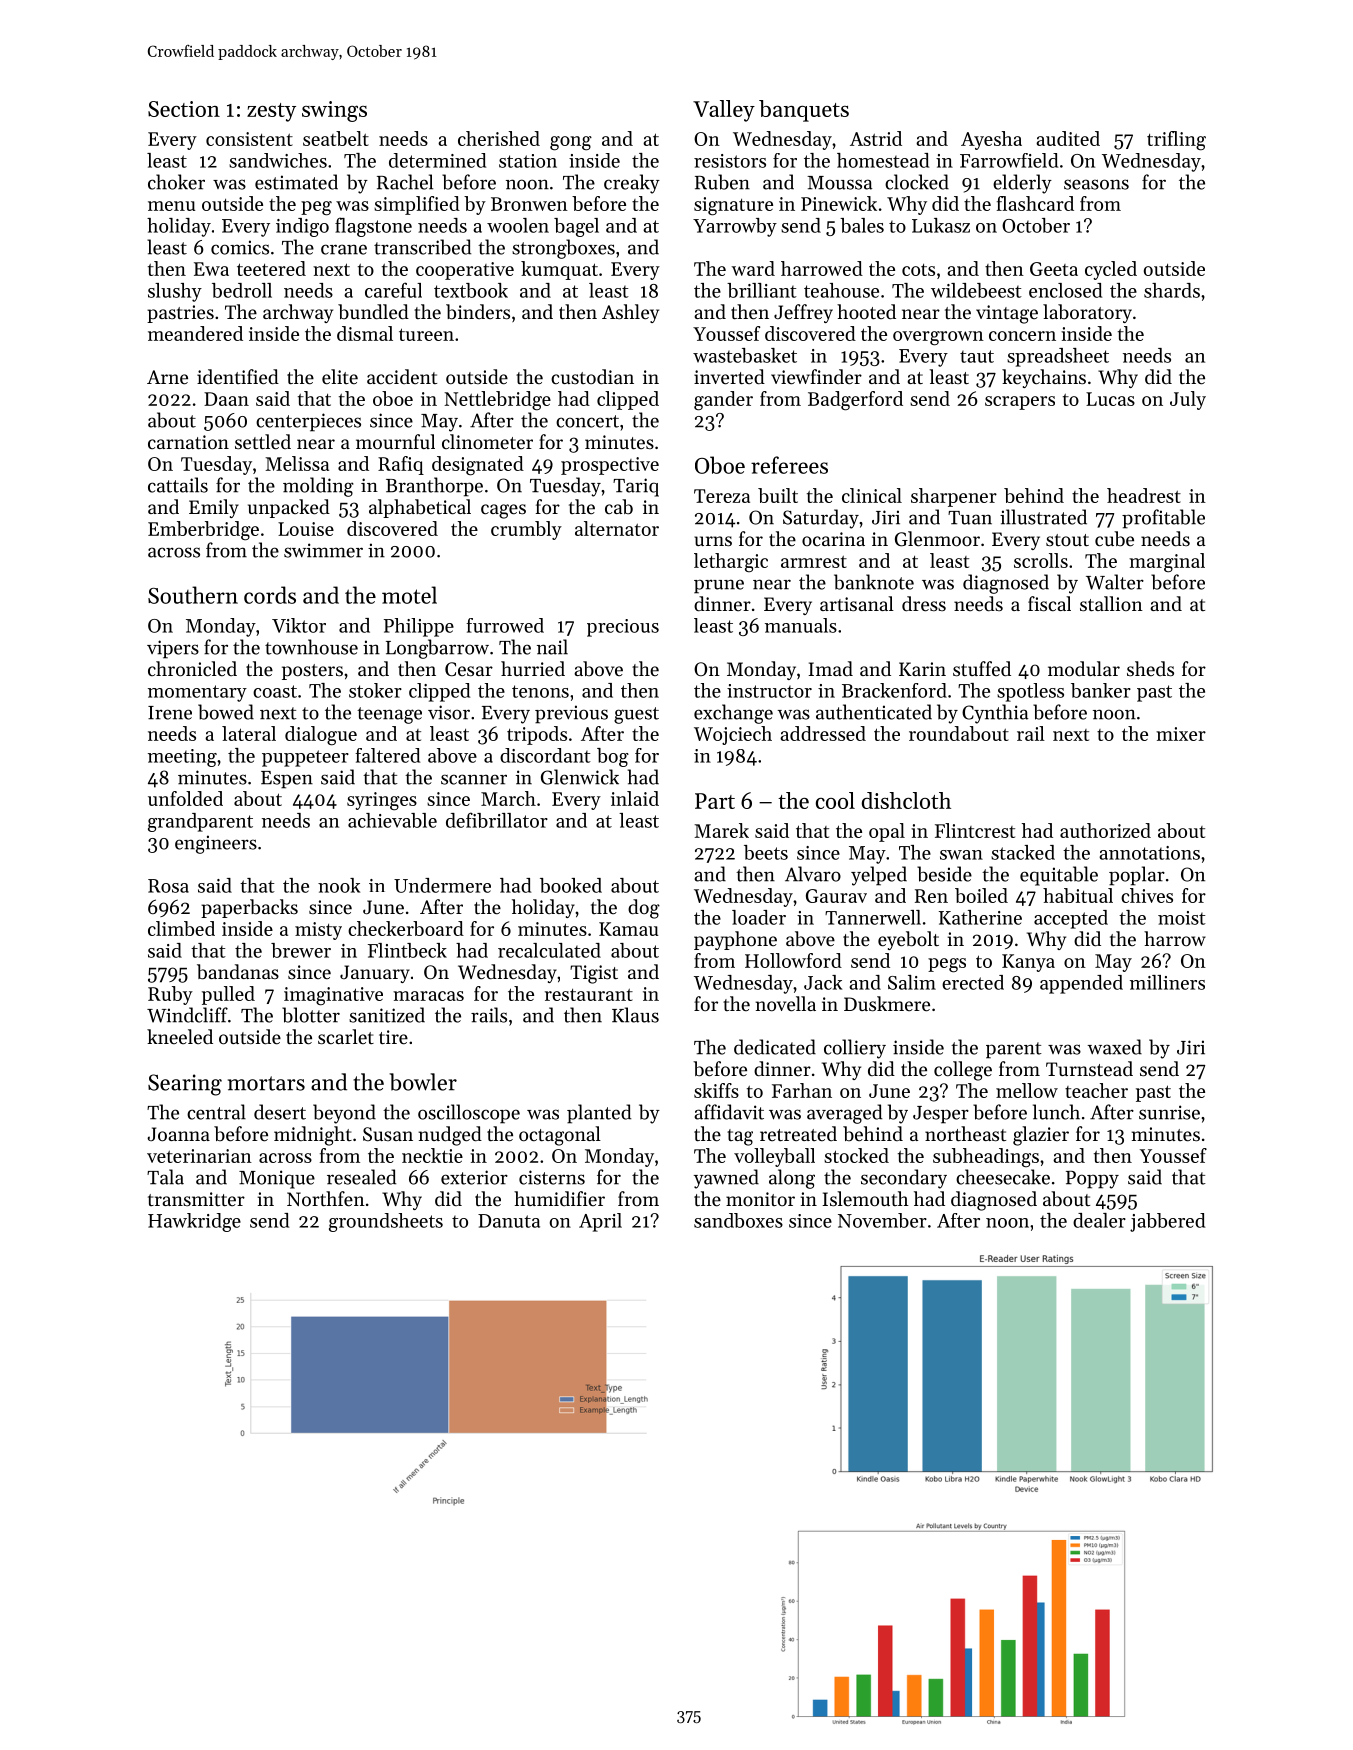 This screenshot has width=1353, height=1750. What do you see at coordinates (194, 1222) in the screenshot?
I see `Hawkridge` at bounding box center [194, 1222].
